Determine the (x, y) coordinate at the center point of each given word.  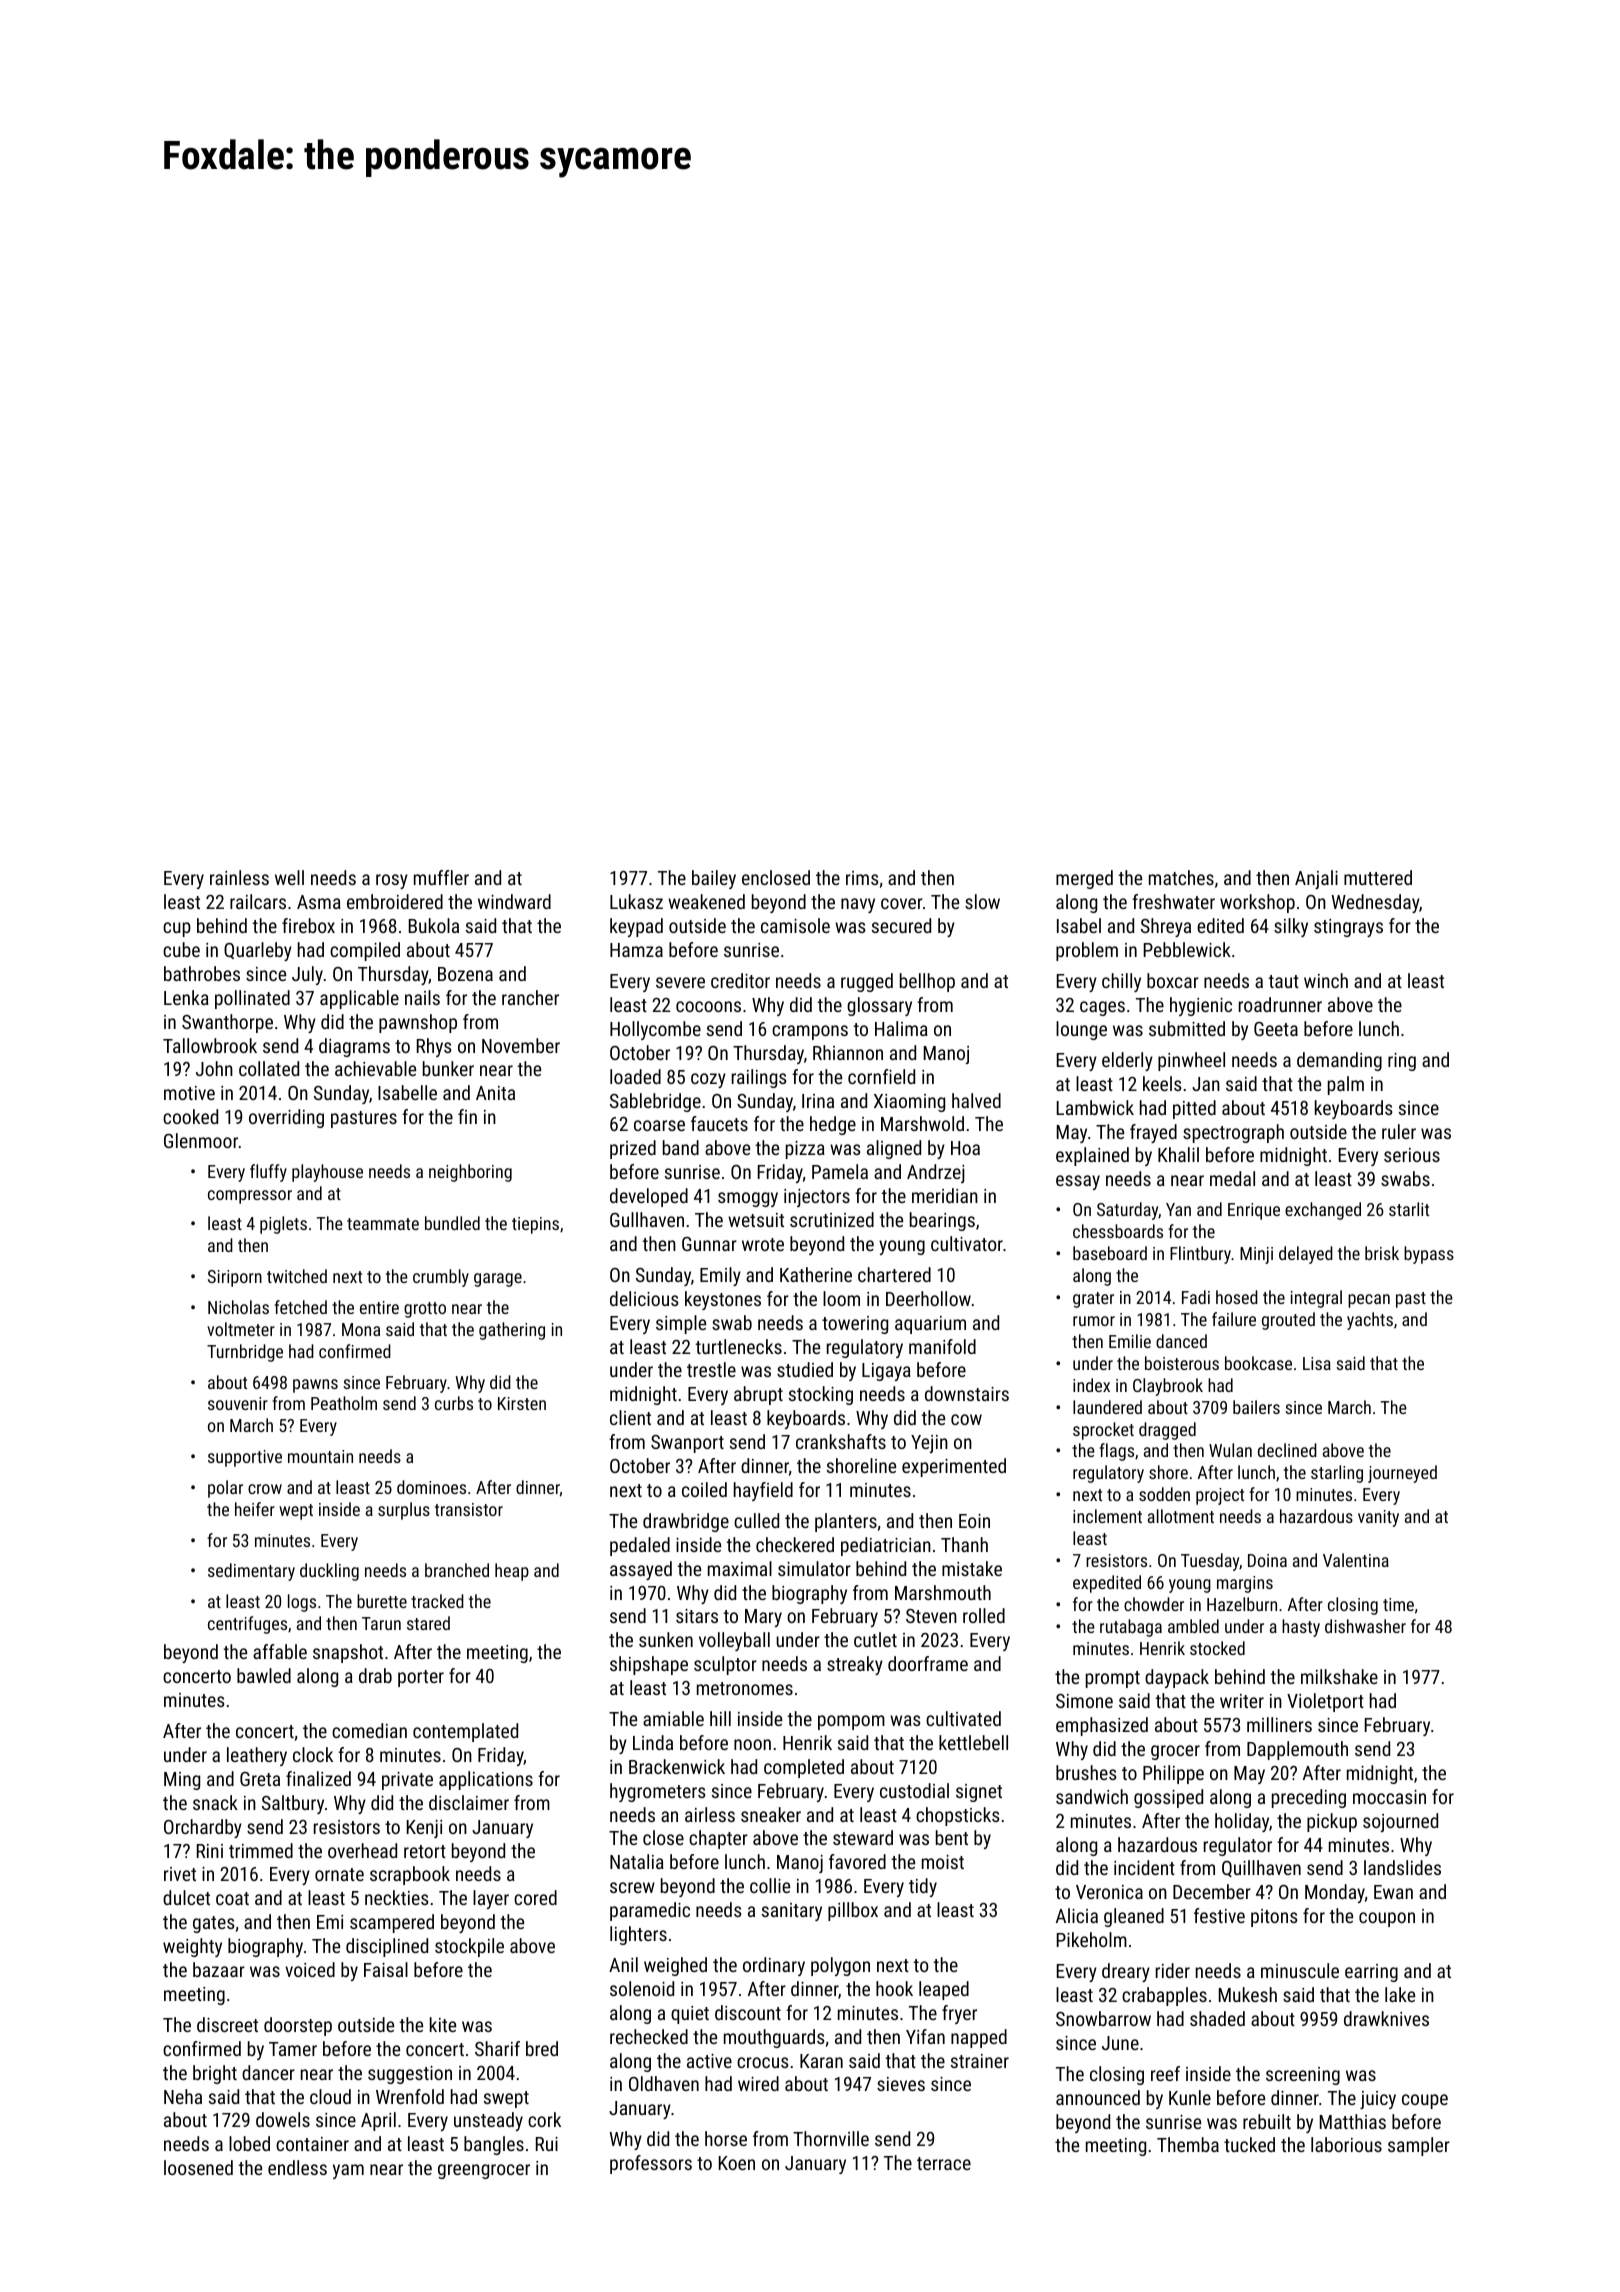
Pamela (840, 1171)
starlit (1409, 1209)
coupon (1387, 1919)
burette (382, 1601)
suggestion (410, 2075)
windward (514, 901)
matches (1181, 877)
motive (189, 1093)
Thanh (964, 1544)
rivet (180, 1874)
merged (1084, 879)
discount (748, 2012)
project (1220, 1496)
